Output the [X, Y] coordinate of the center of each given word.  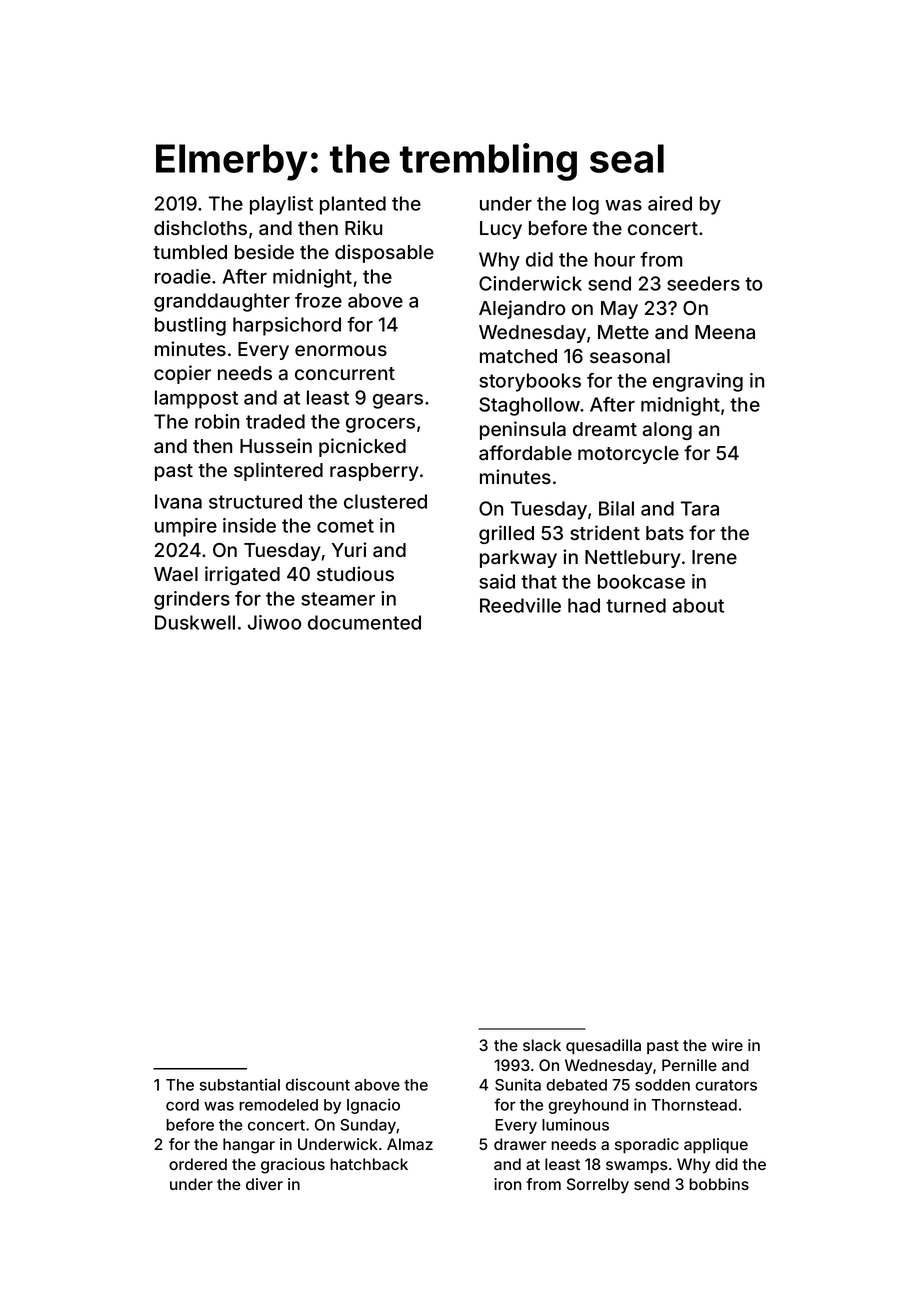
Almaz [410, 1144]
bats [665, 533]
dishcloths [200, 227]
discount [318, 1084]
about [698, 605]
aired [670, 203]
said [497, 581]
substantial [240, 1084]
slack [542, 1045]
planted [353, 205]
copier [182, 374]
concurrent [345, 373]
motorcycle [628, 455]
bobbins [719, 1184]
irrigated [242, 575]
